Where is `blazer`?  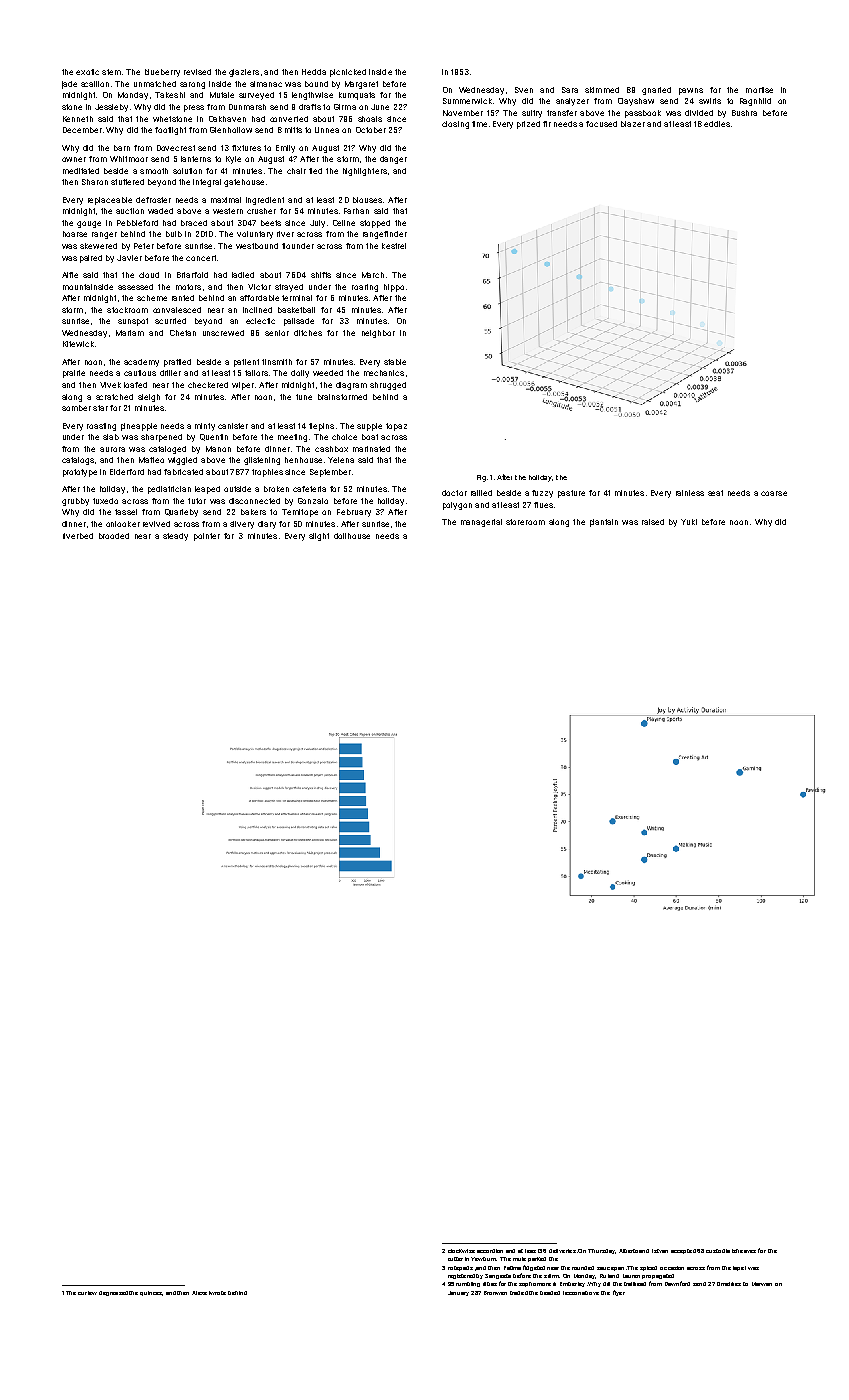 blazer is located at coordinates (633, 124).
